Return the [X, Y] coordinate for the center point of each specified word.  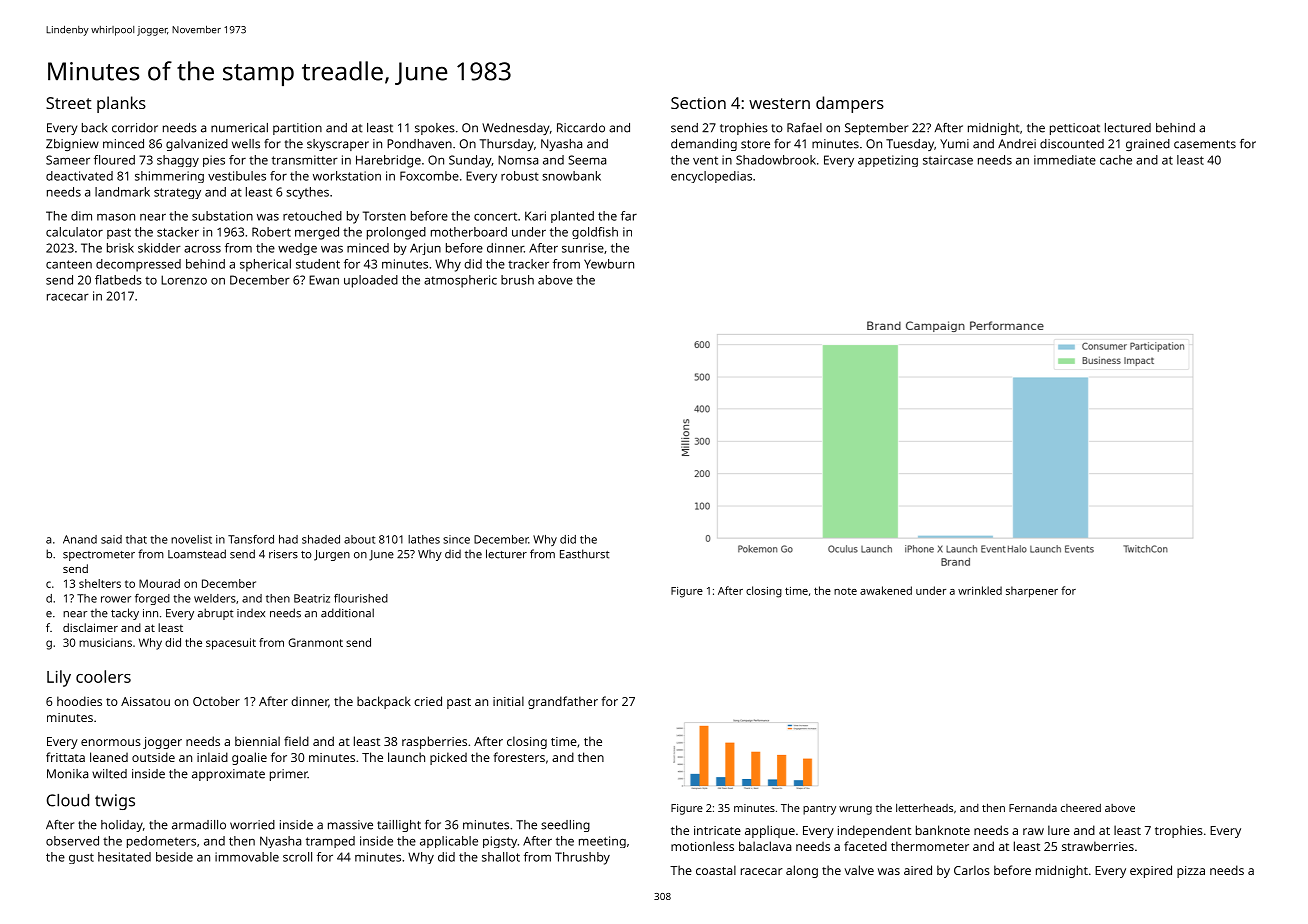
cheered [1081, 808]
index [251, 613]
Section [698, 103]
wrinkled [980, 590]
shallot [501, 857]
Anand [80, 539]
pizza [1191, 872]
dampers [850, 104]
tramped [330, 842]
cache [1116, 160]
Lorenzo [184, 280]
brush [517, 280]
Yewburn [609, 264]
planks [121, 104]
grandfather [563, 702]
